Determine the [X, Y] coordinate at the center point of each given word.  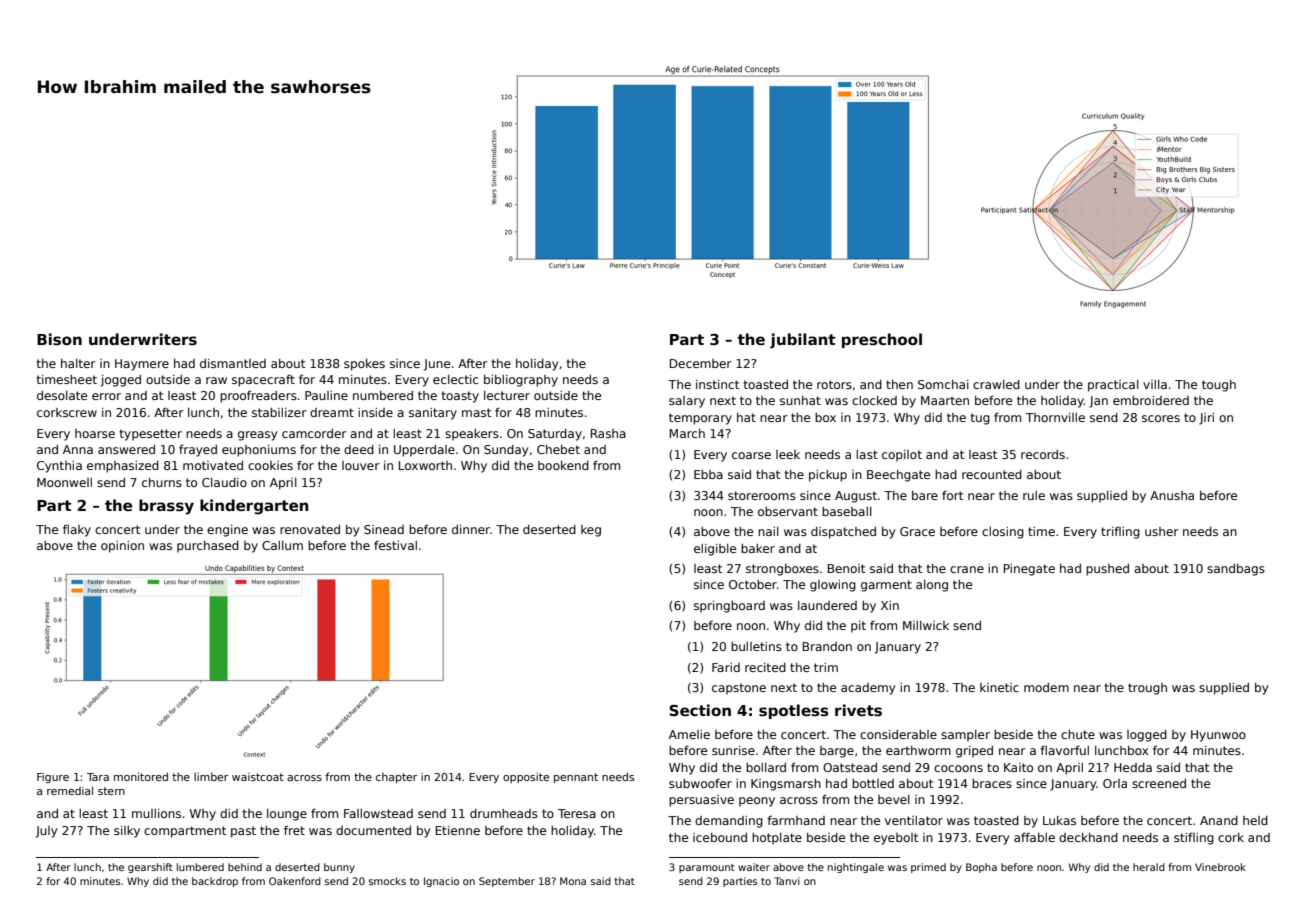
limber [211, 777]
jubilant [802, 341]
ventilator [914, 820]
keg [591, 531]
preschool [882, 340]
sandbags [1236, 570]
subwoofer [700, 783]
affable [1034, 837]
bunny [339, 868]
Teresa [577, 813]
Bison [59, 339]
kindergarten [254, 507]
